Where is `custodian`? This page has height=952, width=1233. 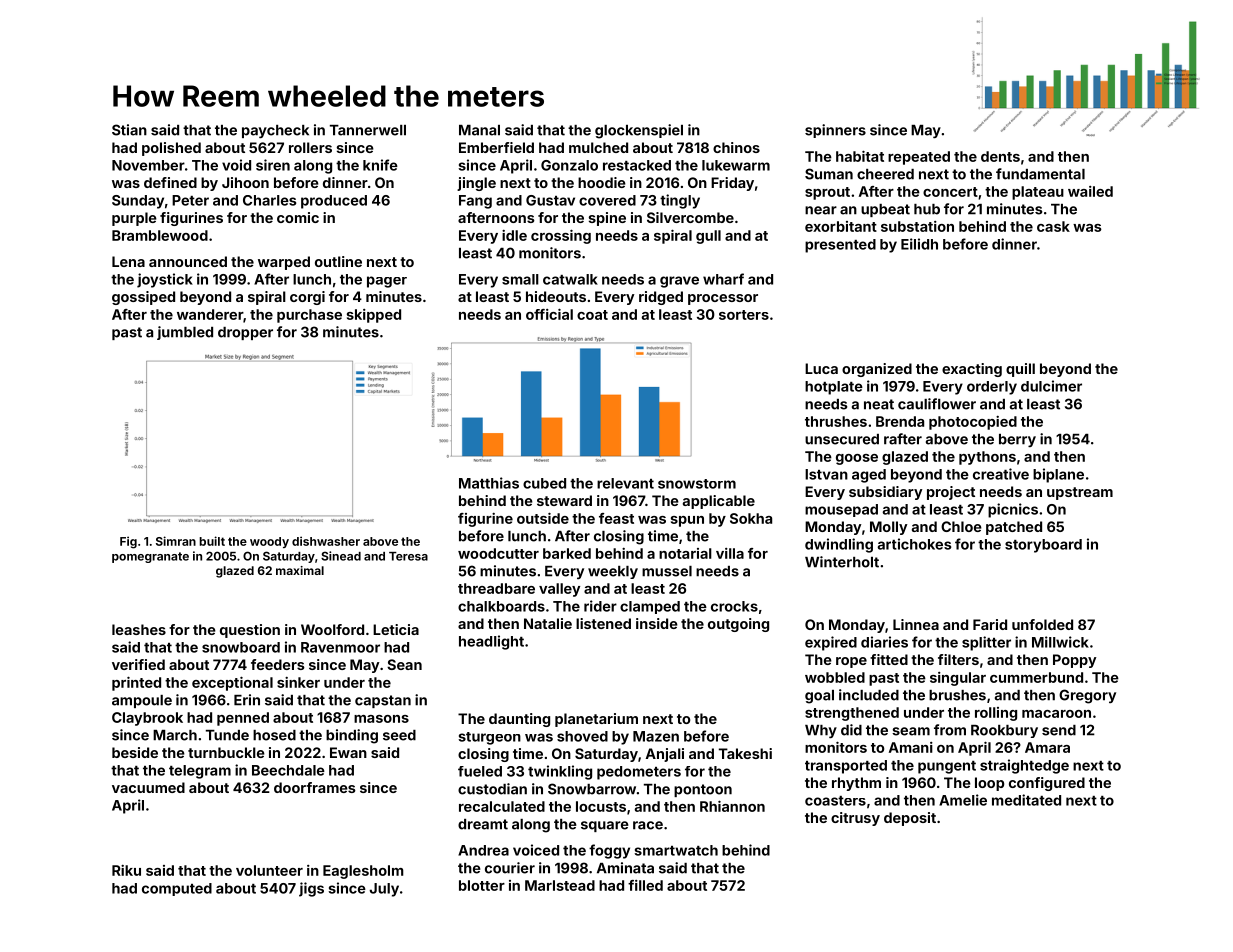
custodian is located at coordinates (492, 789).
